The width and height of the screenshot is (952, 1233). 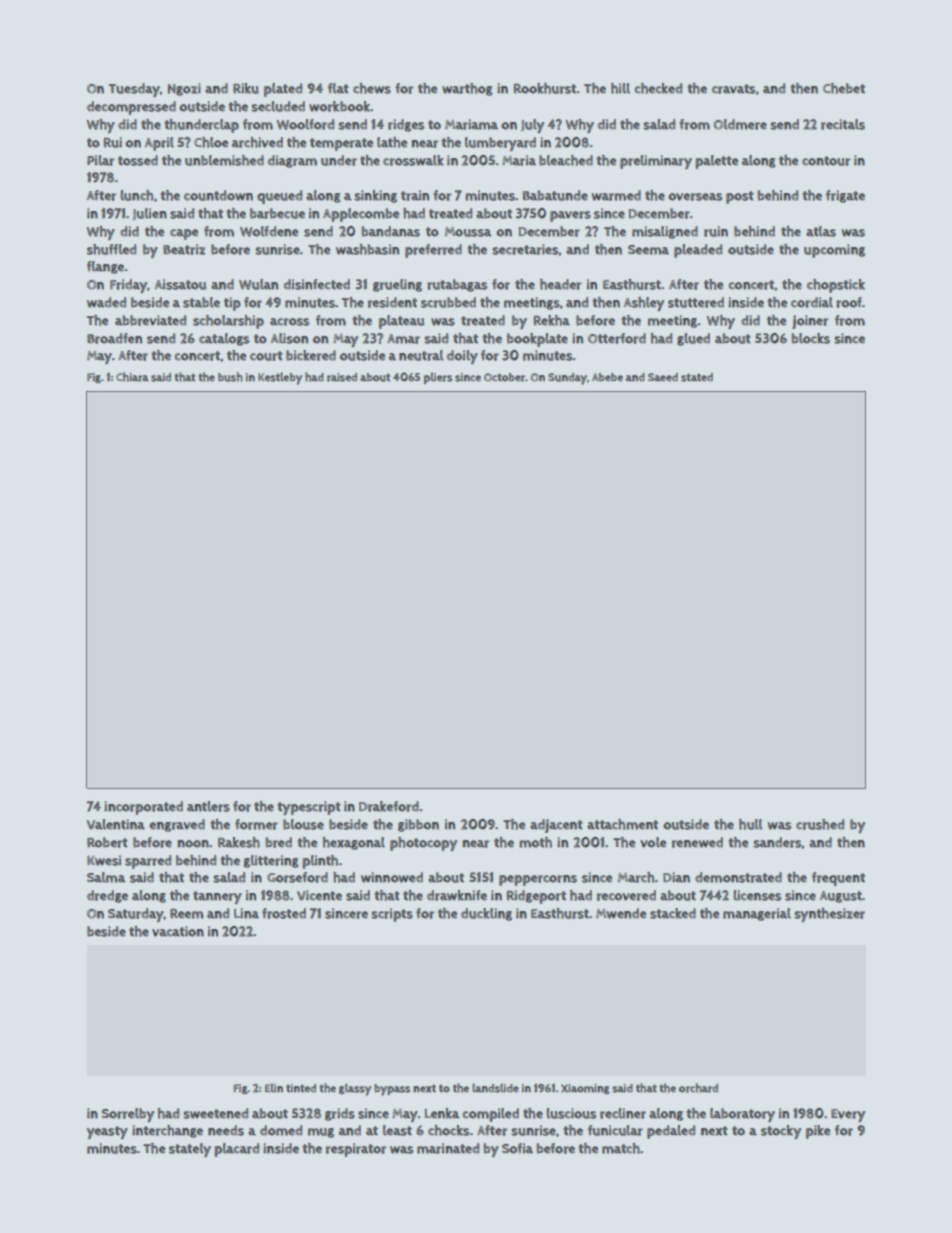 What do you see at coordinates (128, 286) in the screenshot?
I see `Friday` at bounding box center [128, 286].
